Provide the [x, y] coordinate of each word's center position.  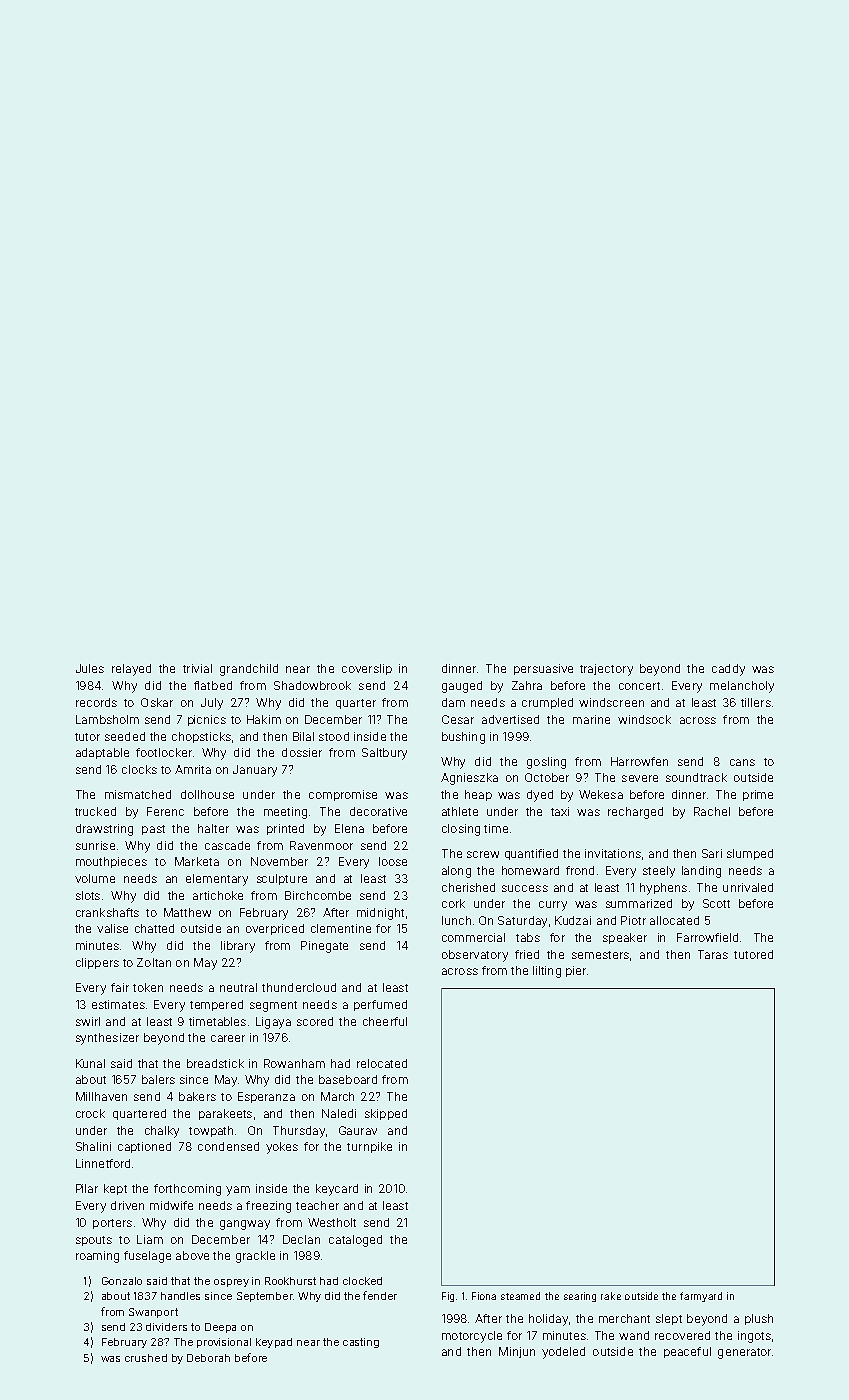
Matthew [187, 912]
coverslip [367, 669]
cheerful [385, 1021]
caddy [728, 670]
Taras [713, 954]
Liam [150, 1239]
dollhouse [207, 794]
